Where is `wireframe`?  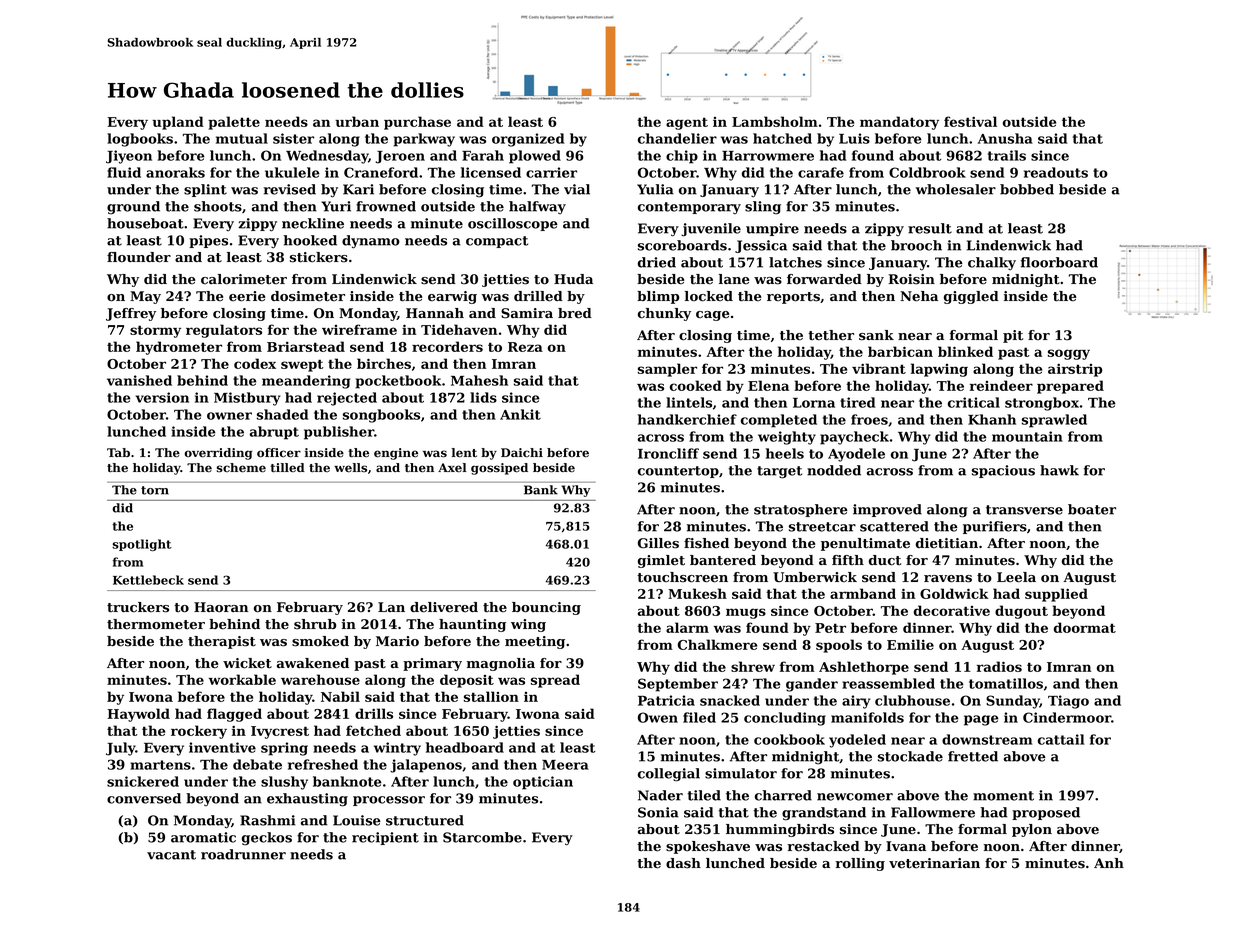
wireframe is located at coordinates (359, 329).
